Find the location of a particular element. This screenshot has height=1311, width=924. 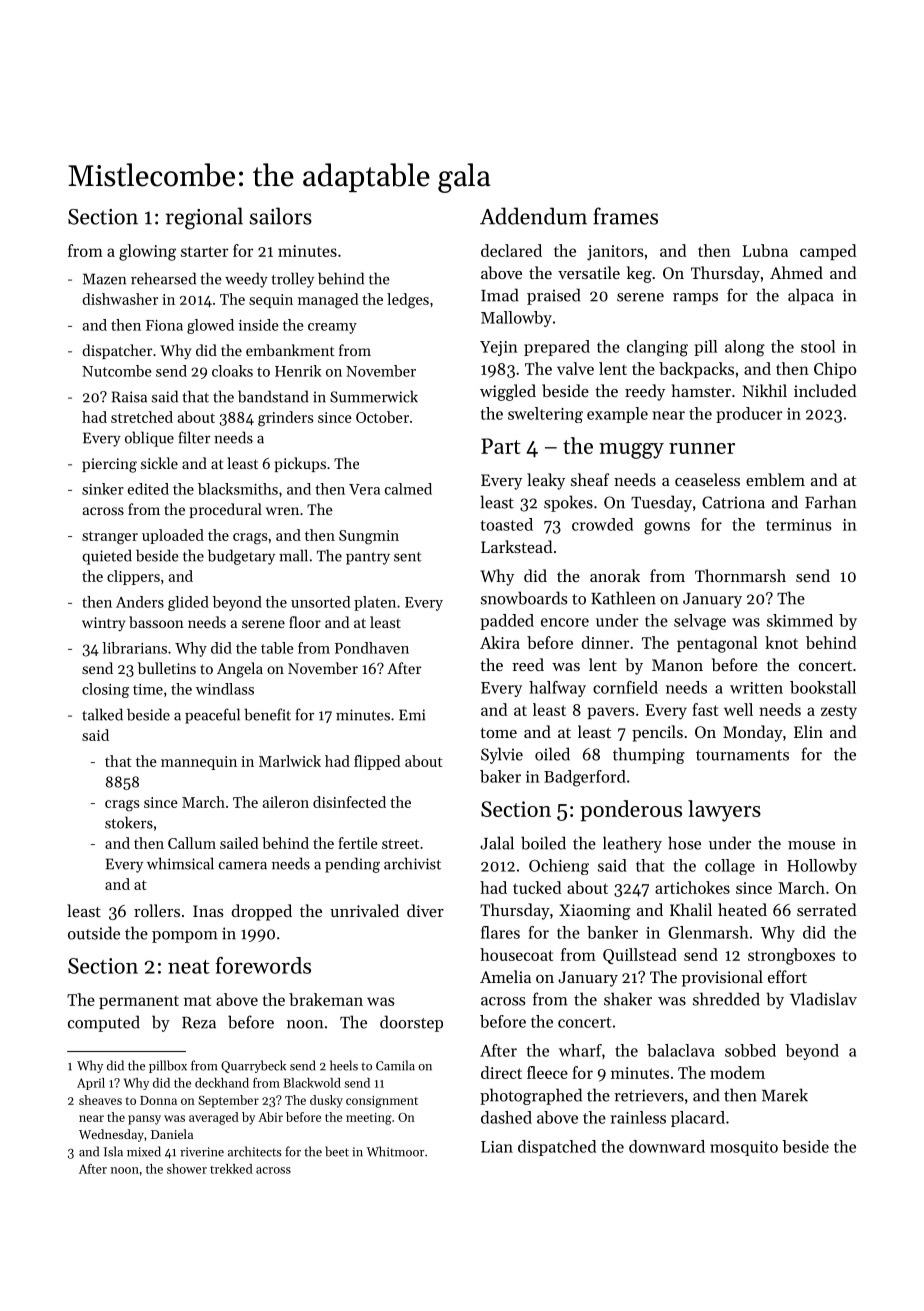

Manon is located at coordinates (677, 665).
